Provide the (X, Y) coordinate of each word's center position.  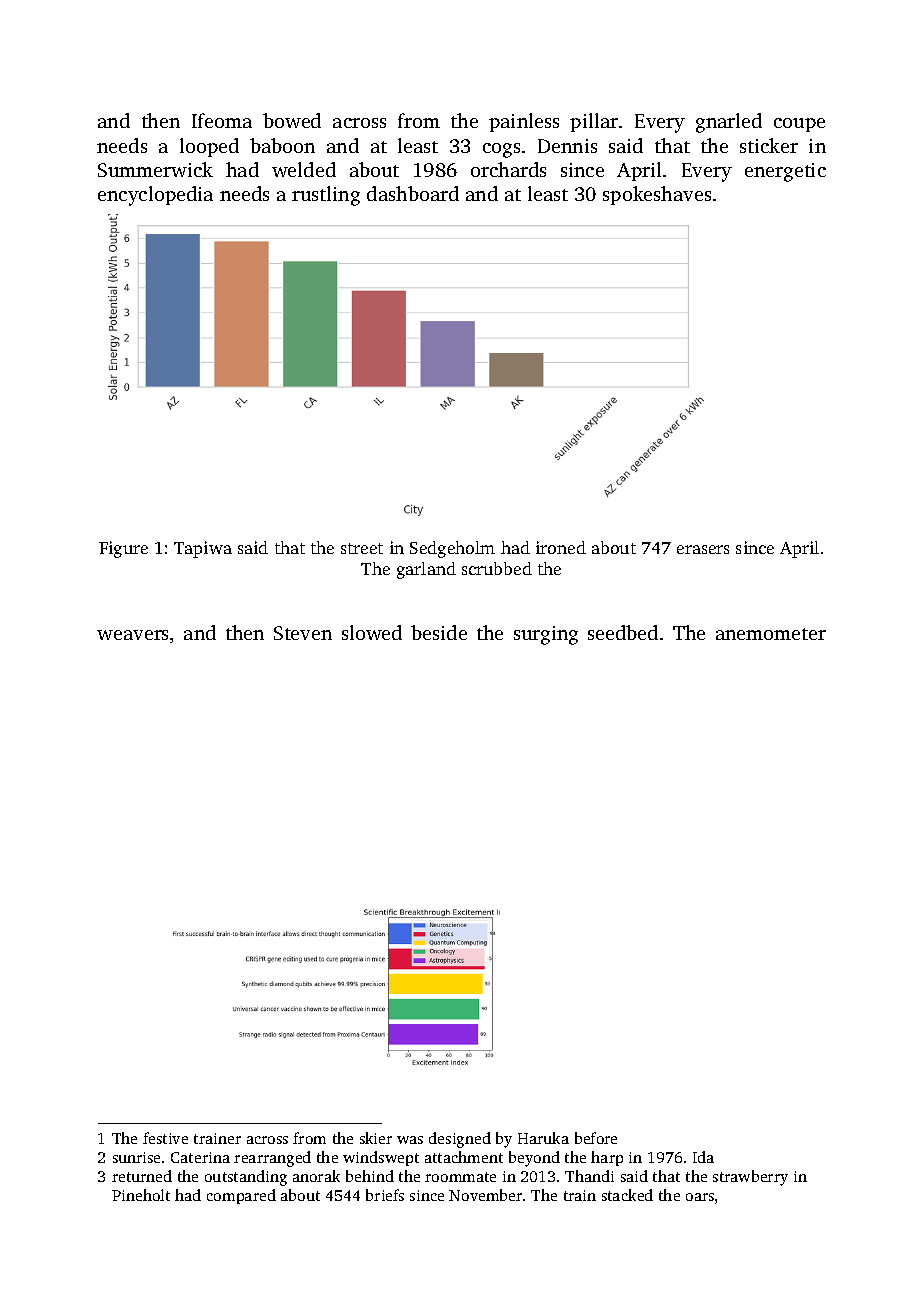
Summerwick (155, 169)
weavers (132, 635)
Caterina (200, 1157)
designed (460, 1140)
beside (439, 632)
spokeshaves (657, 195)
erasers (703, 549)
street (362, 548)
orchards (508, 169)
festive (165, 1138)
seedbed (623, 632)
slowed (372, 632)
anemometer (771, 634)
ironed (561, 547)
